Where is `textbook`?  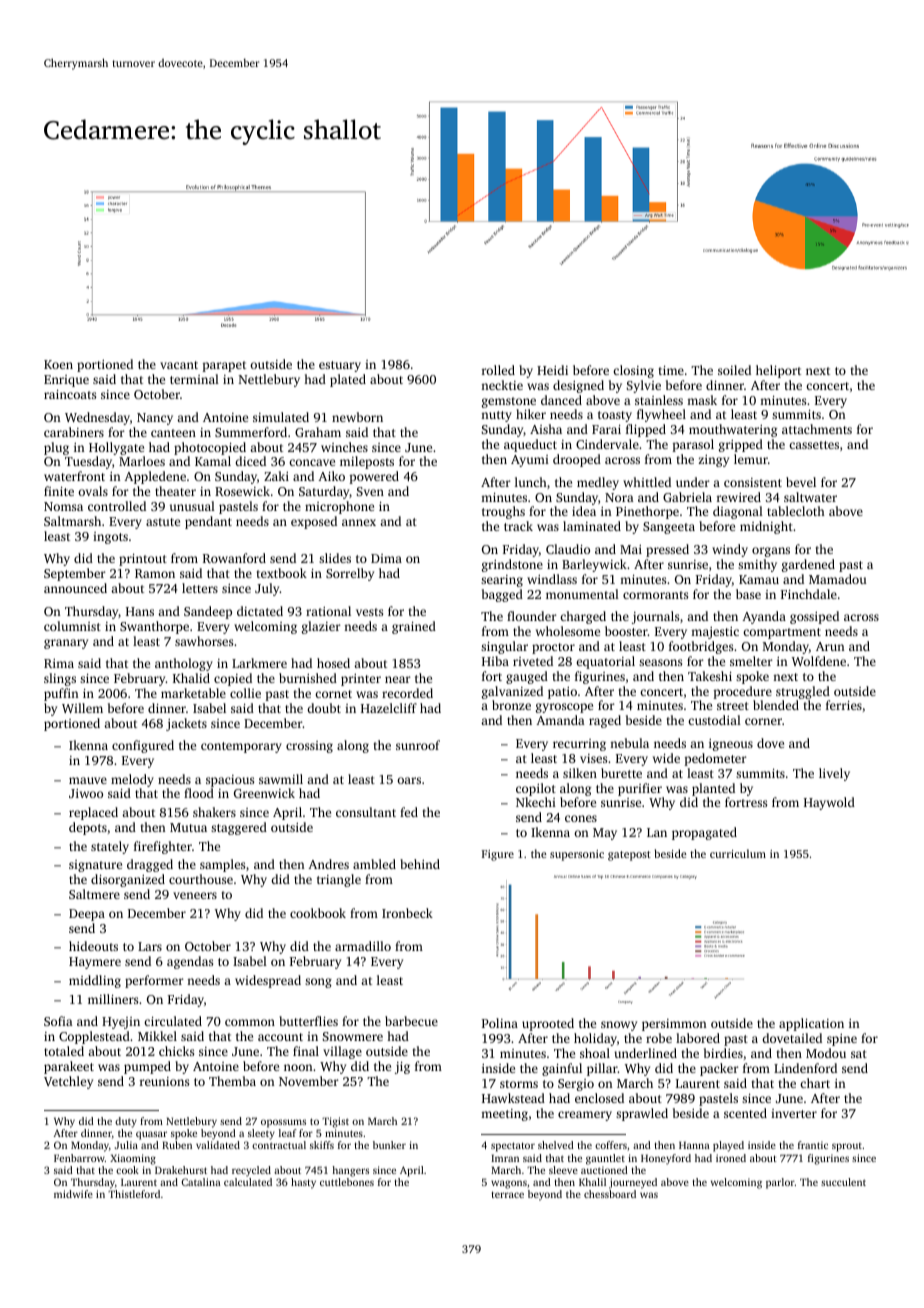
textbook is located at coordinates (282, 573).
